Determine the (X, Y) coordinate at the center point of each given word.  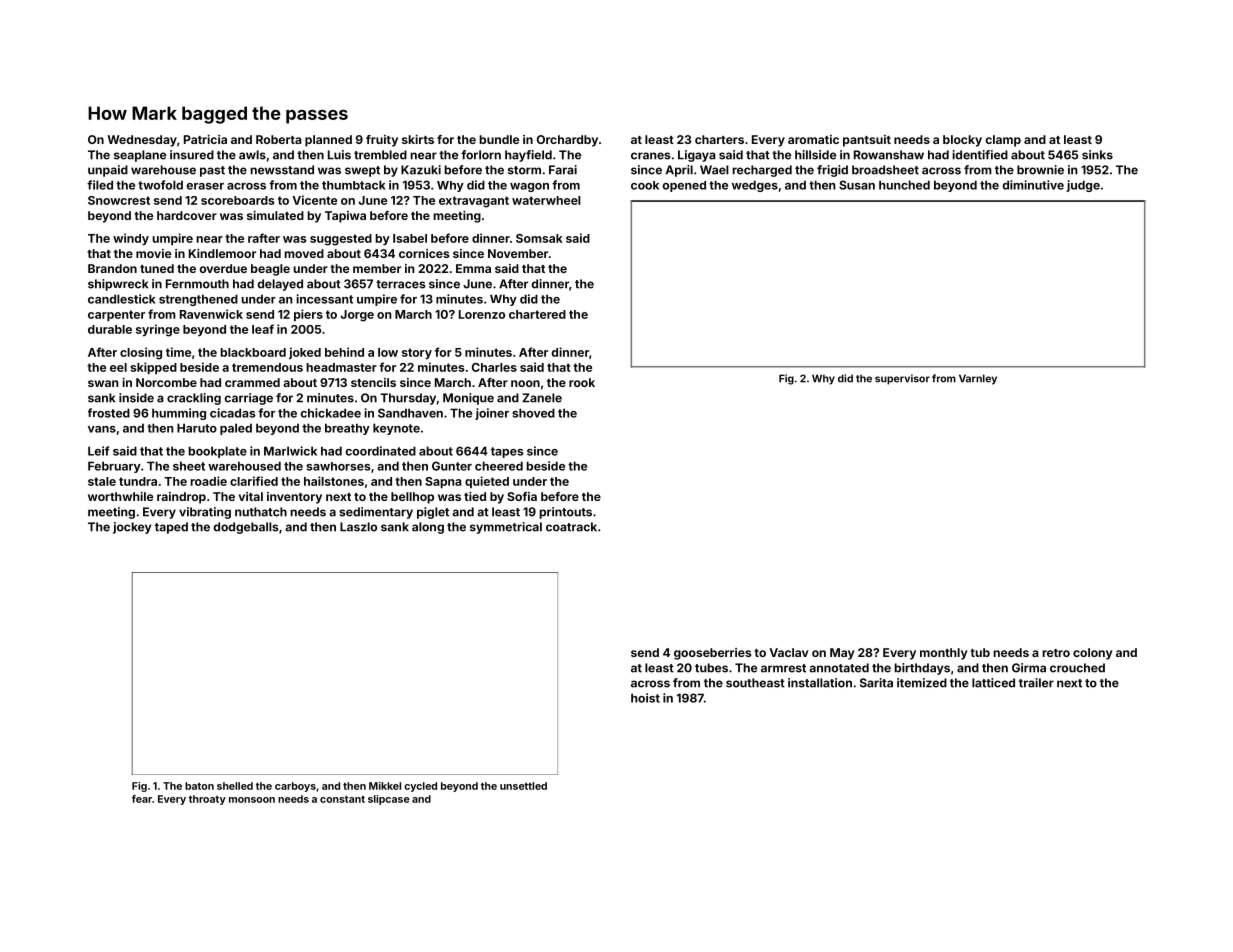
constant (342, 799)
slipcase (389, 800)
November (518, 253)
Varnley (978, 379)
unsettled (523, 786)
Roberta (279, 139)
